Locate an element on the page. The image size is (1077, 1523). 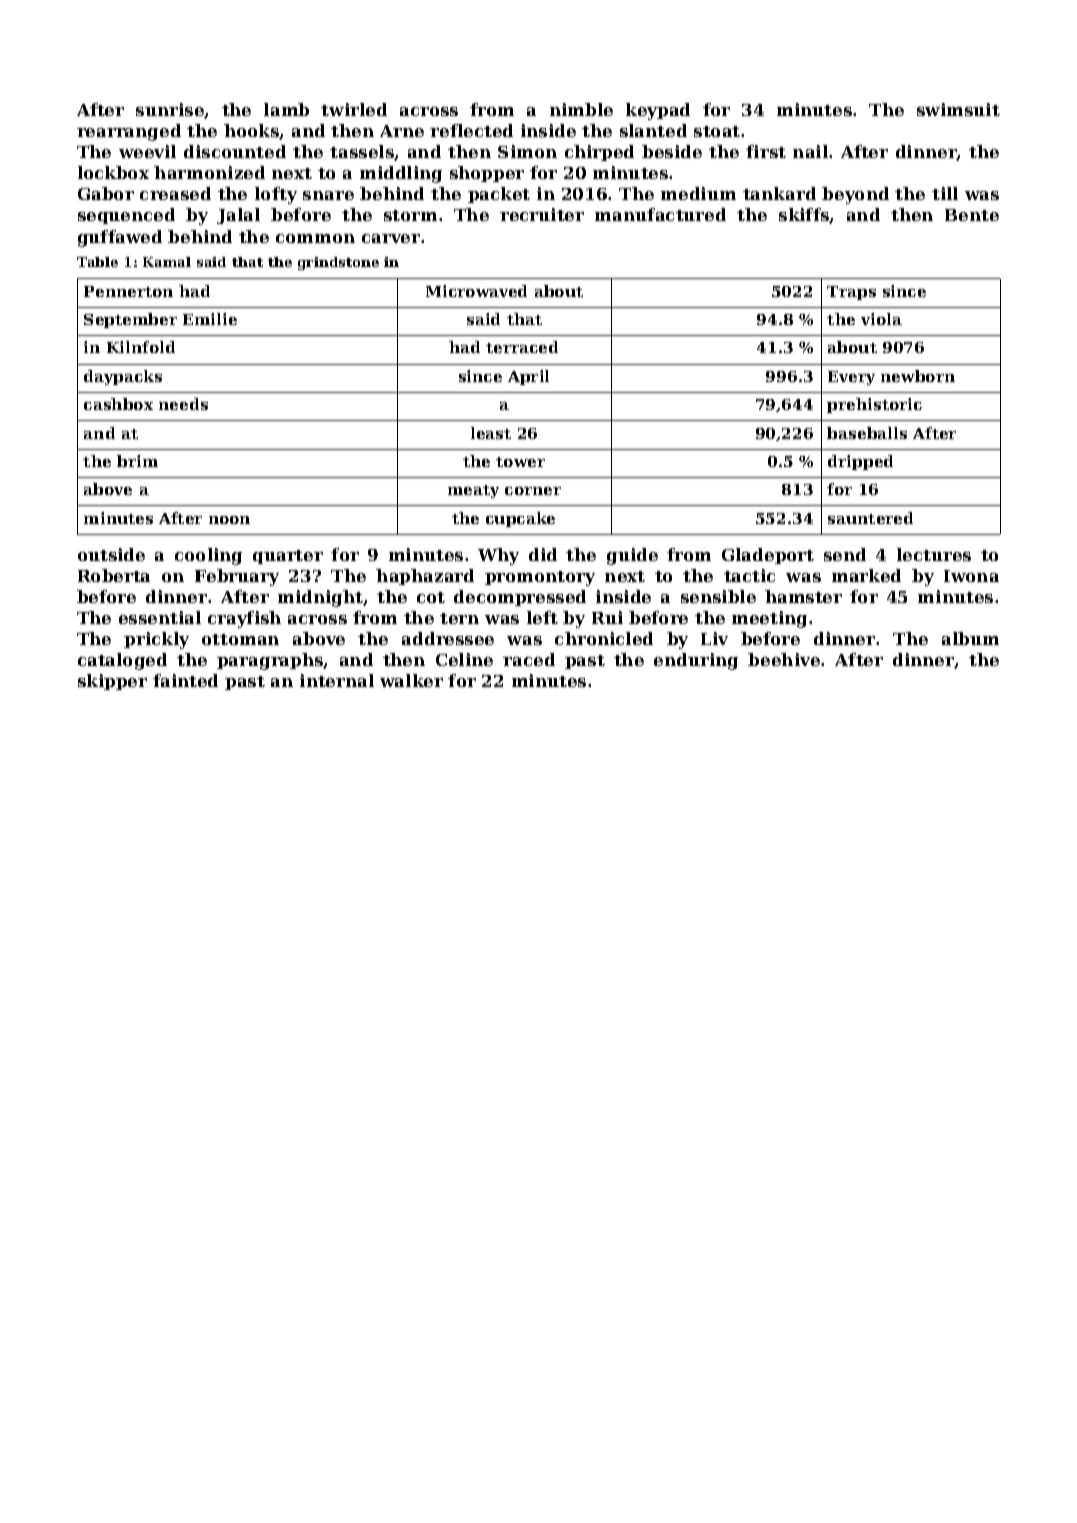
nimble is located at coordinates (581, 109).
